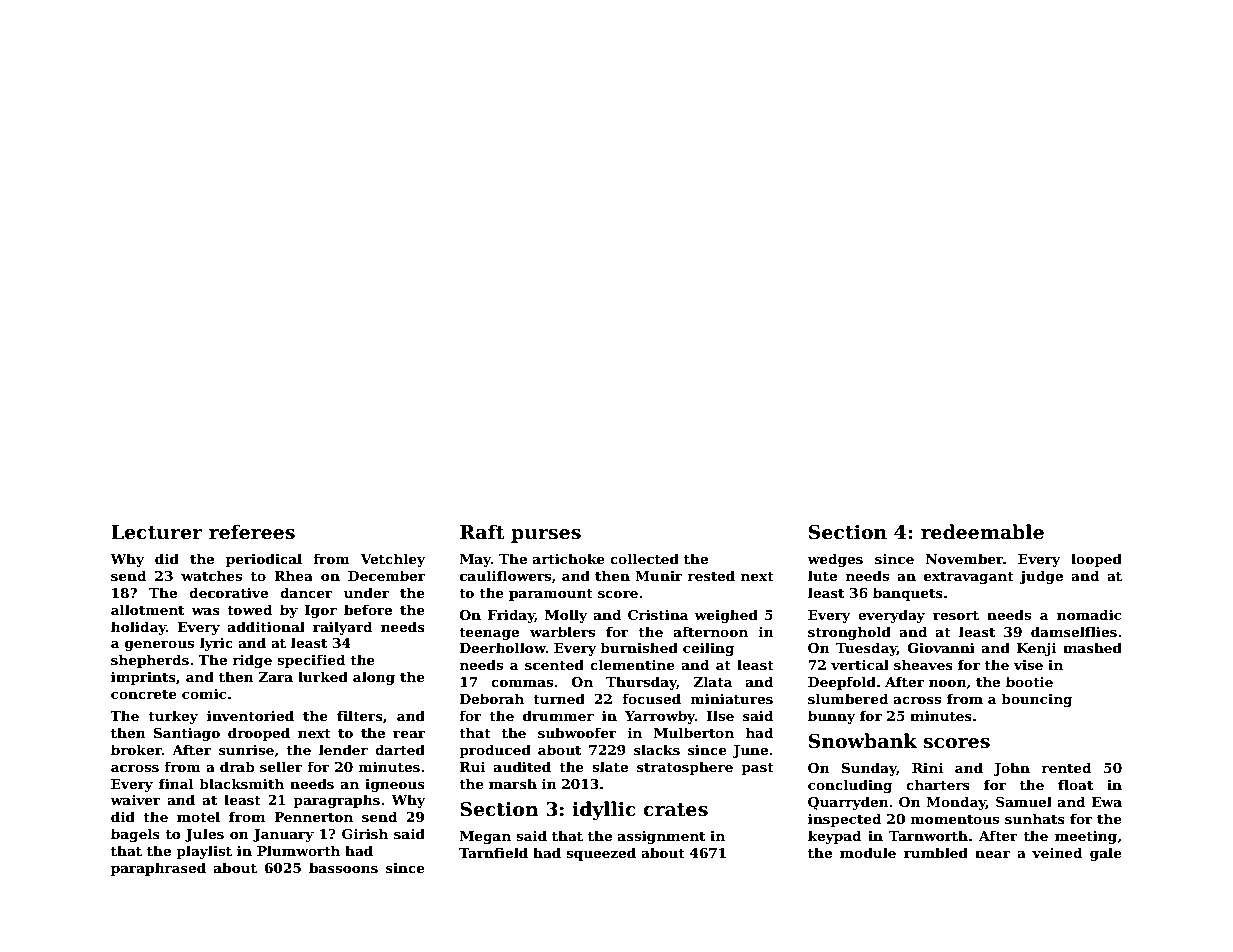  What do you see at coordinates (252, 532) in the screenshot?
I see `referees` at bounding box center [252, 532].
